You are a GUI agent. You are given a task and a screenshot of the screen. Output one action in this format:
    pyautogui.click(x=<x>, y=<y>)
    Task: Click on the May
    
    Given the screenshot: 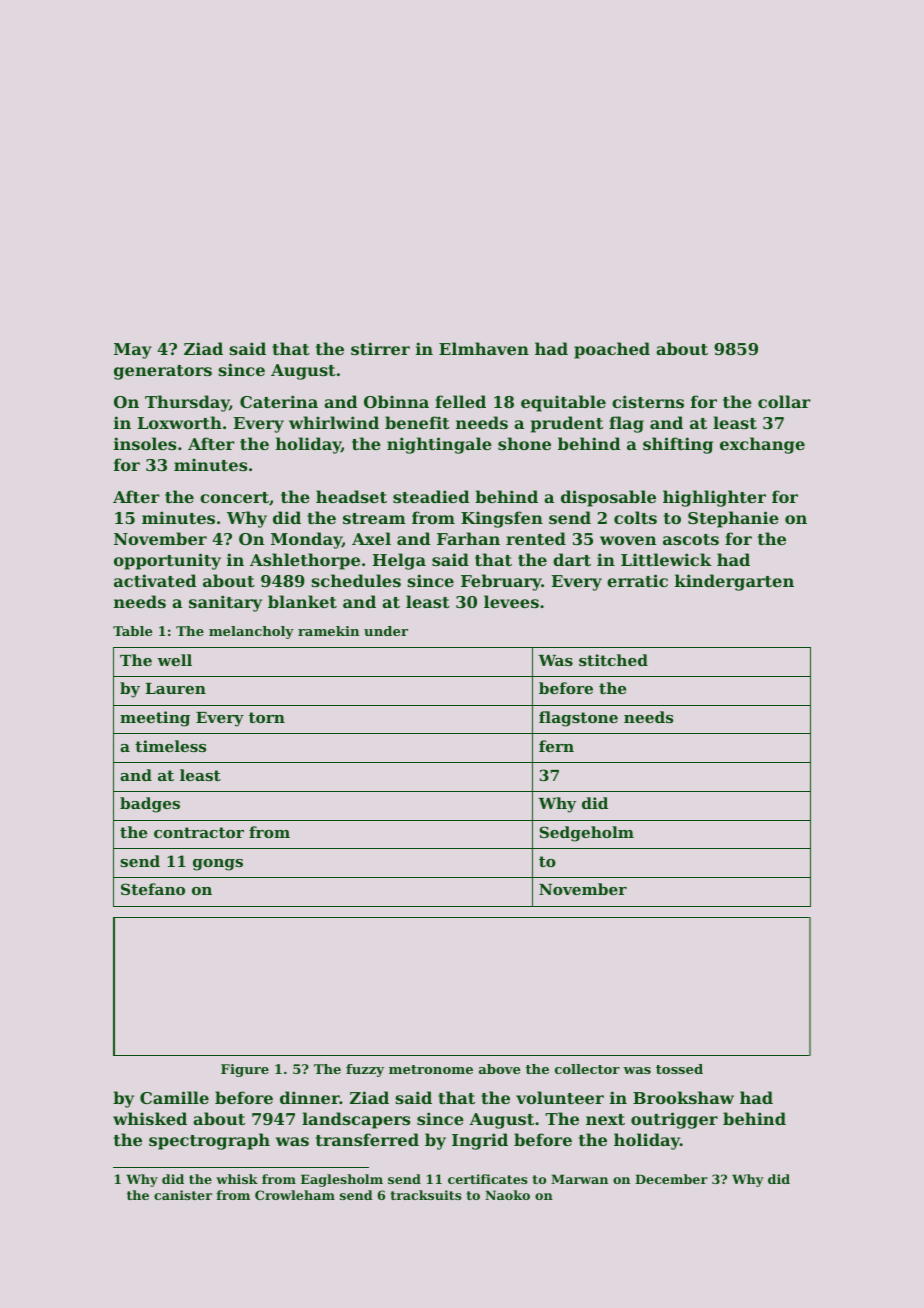 What is the action you would take?
    pyautogui.click(x=133, y=351)
